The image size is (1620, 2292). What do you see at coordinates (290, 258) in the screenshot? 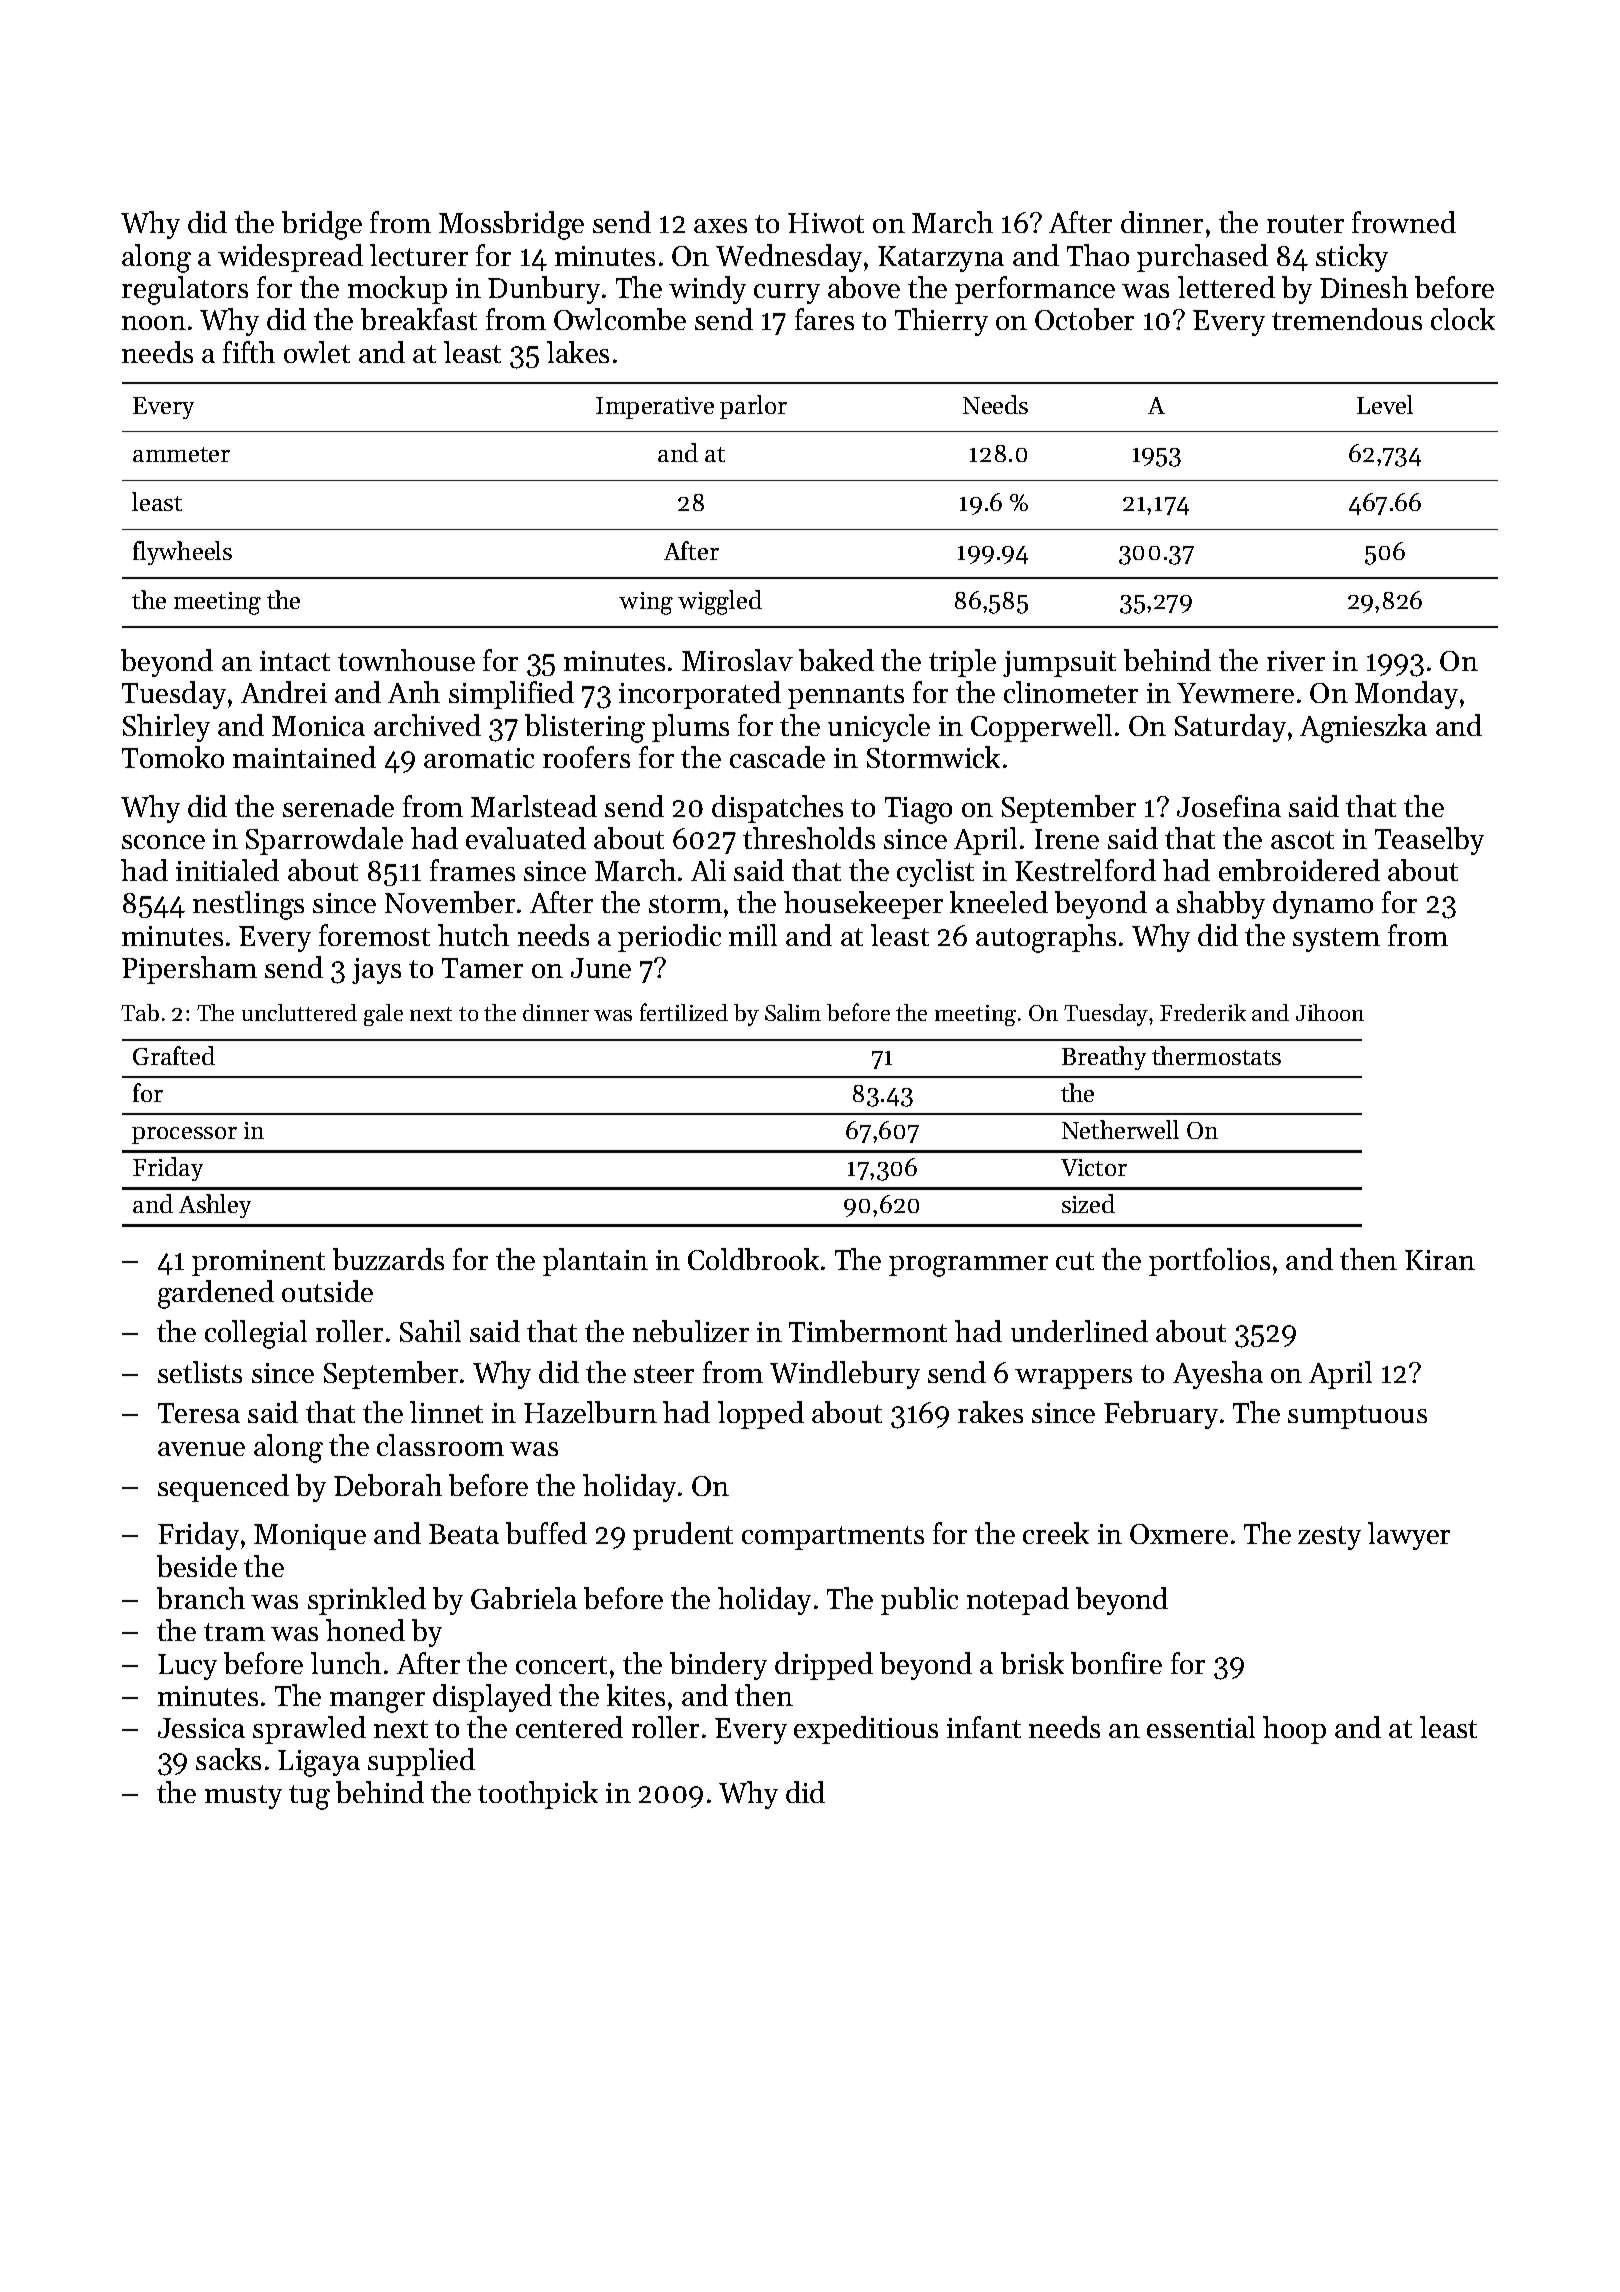
I see `widespread` at bounding box center [290, 258].
